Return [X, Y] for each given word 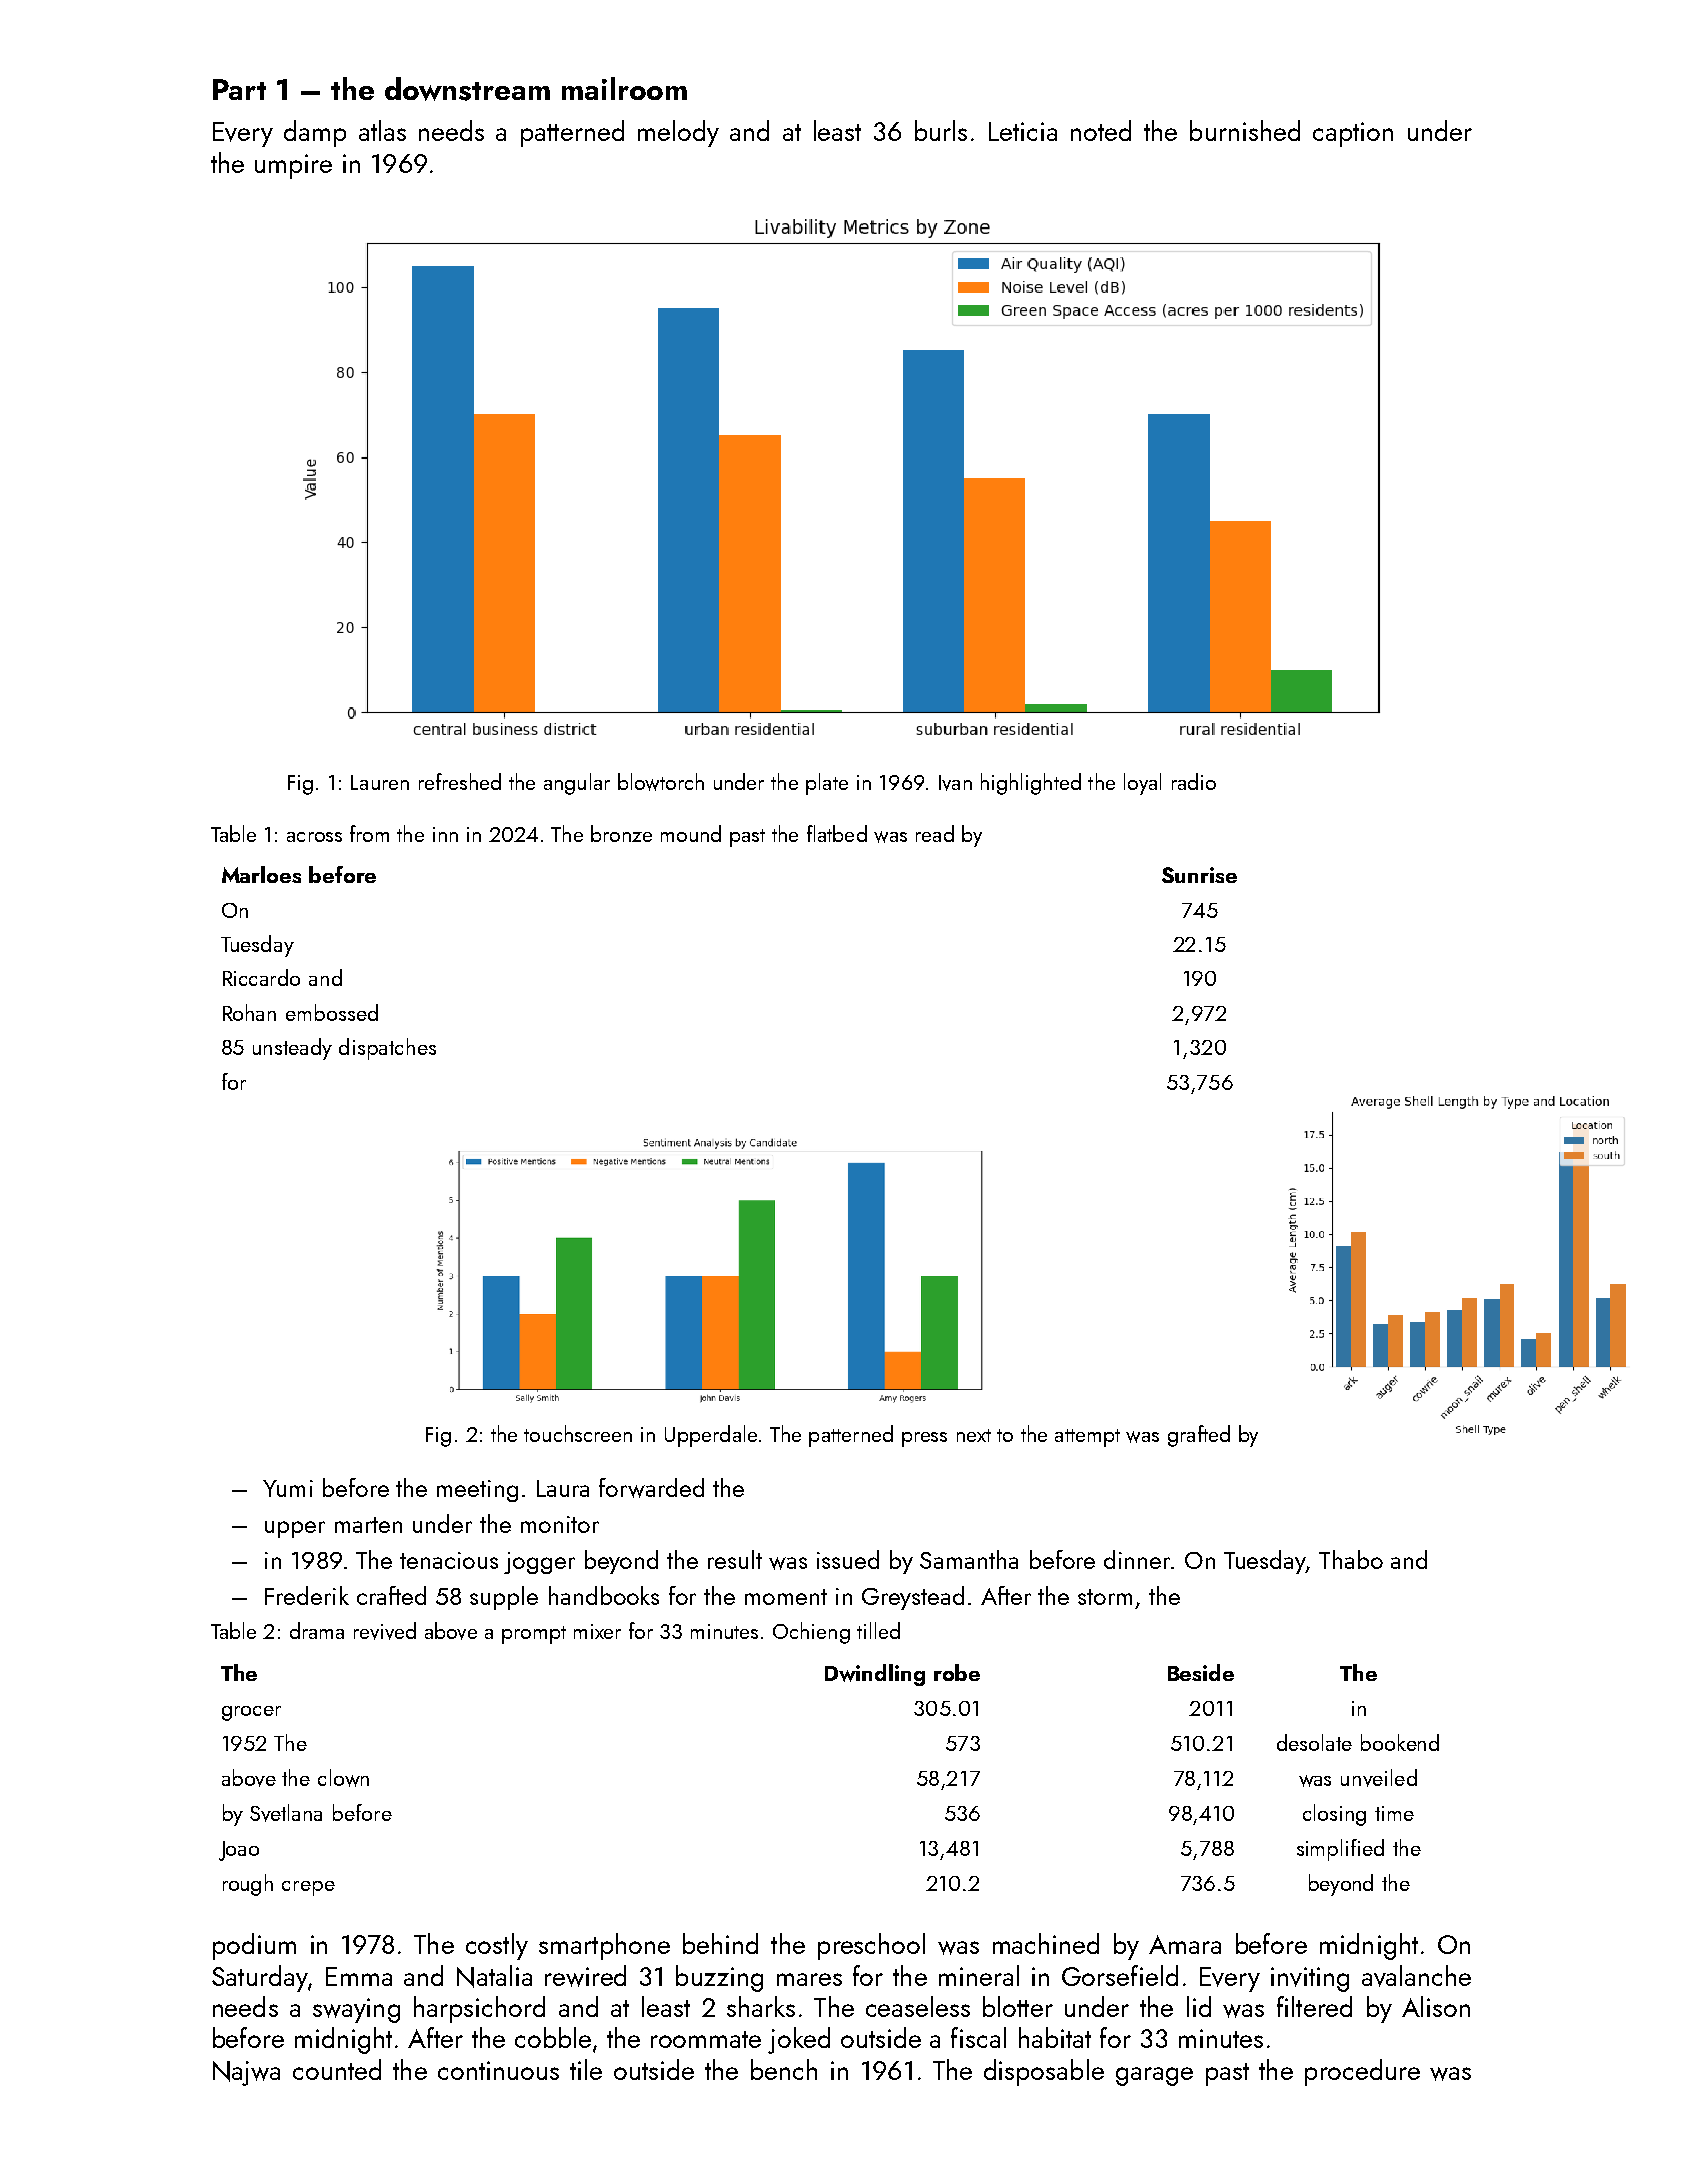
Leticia [1023, 131]
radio [1194, 781]
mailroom [624, 88]
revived [385, 1631]
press [924, 1439]
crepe [308, 1888]
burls [941, 130]
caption [1353, 134]
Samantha [969, 1559]
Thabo [1351, 1559]
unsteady [292, 1049]
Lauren [380, 782]
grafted [1199, 1436]
